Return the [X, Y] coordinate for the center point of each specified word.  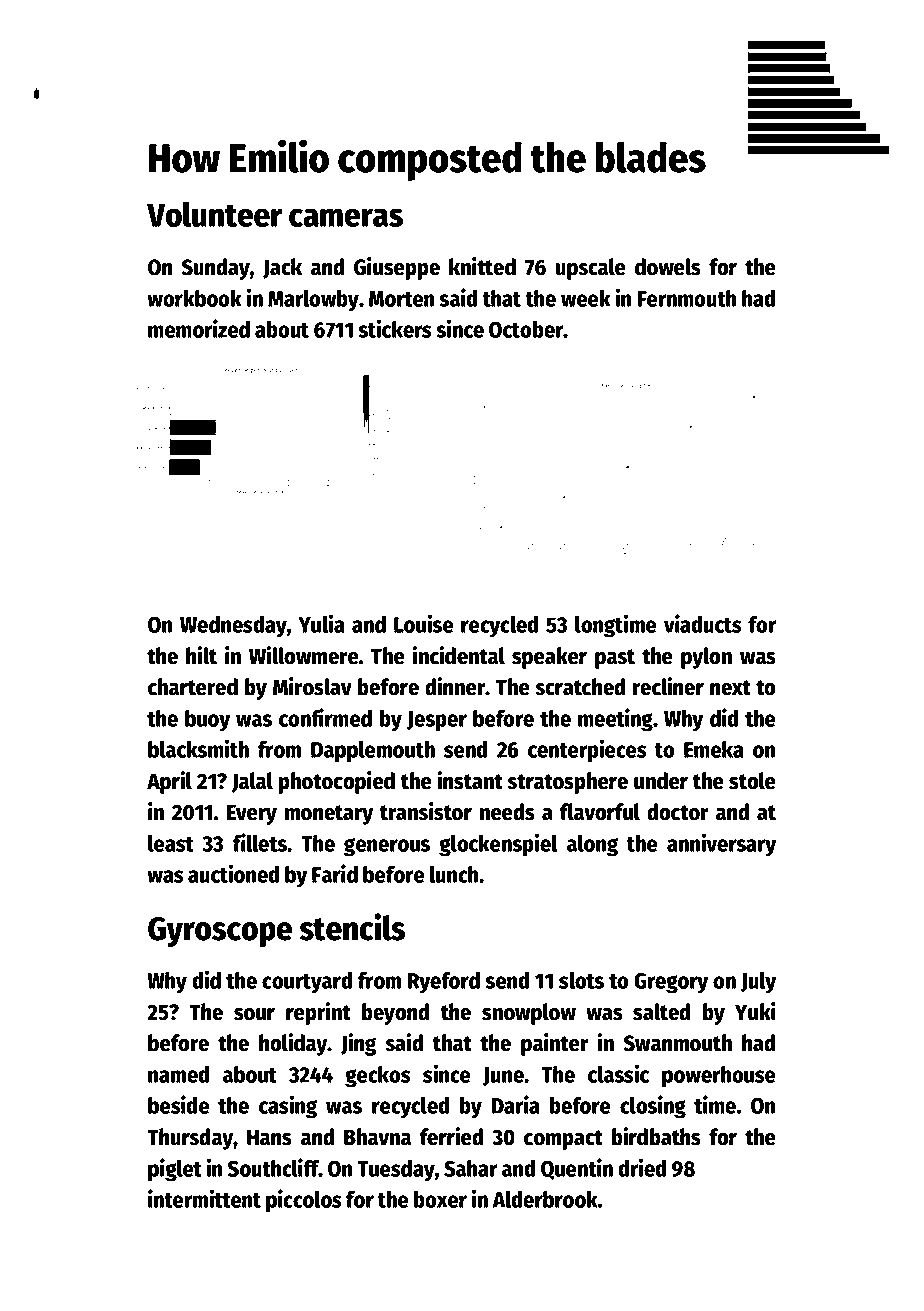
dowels [668, 267]
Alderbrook [545, 1199]
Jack [282, 268]
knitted [482, 266]
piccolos [304, 1201]
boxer [440, 1199]
